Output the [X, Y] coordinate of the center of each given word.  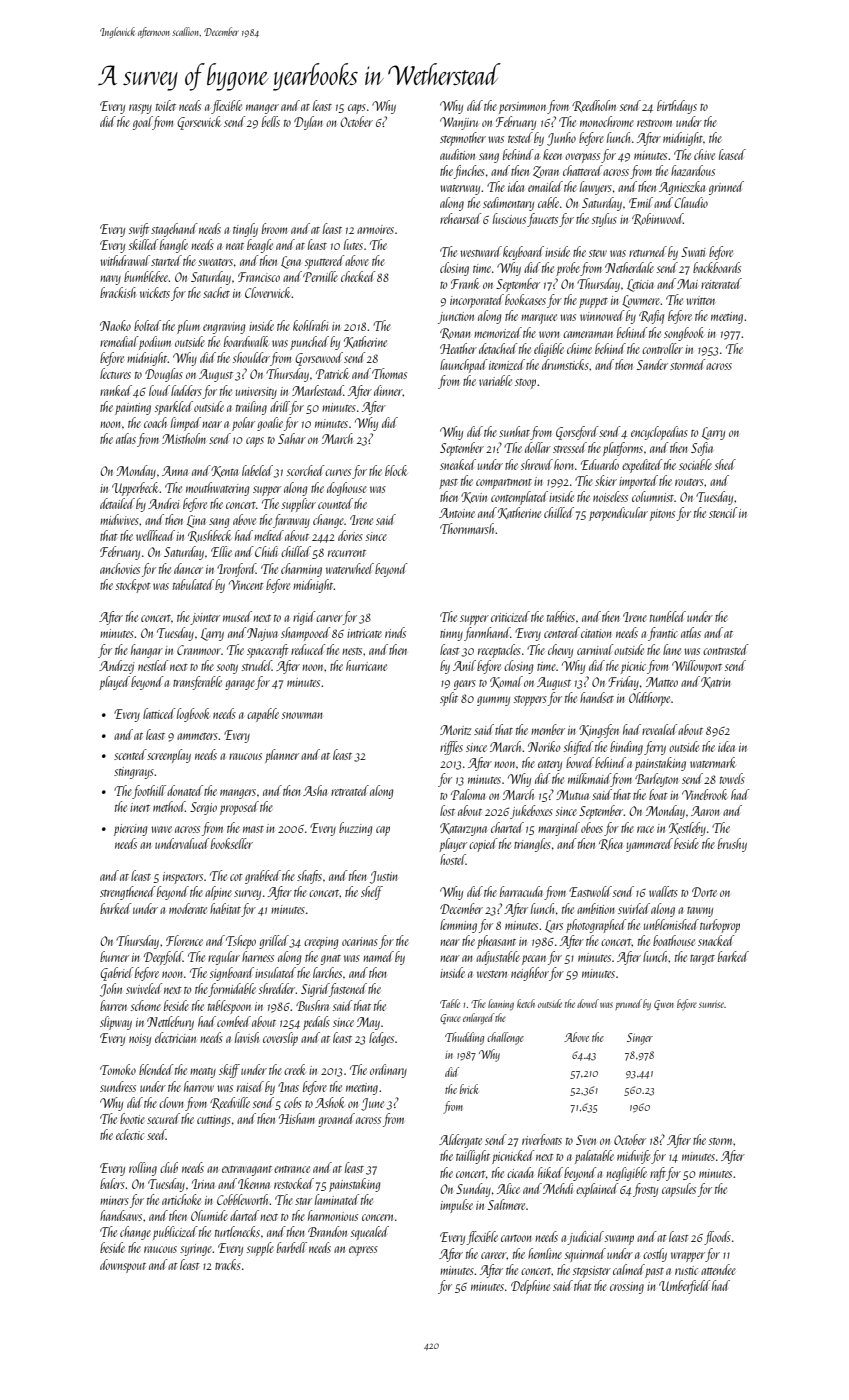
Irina [203, 1184]
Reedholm [594, 106]
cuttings [214, 1121]
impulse [456, 1206]
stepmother [463, 139]
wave [161, 829]
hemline [545, 1253]
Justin [384, 877]
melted [269, 535]
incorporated [477, 301]
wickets [155, 292]
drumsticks [565, 364]
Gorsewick [199, 123]
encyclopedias [659, 433]
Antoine [457, 513]
